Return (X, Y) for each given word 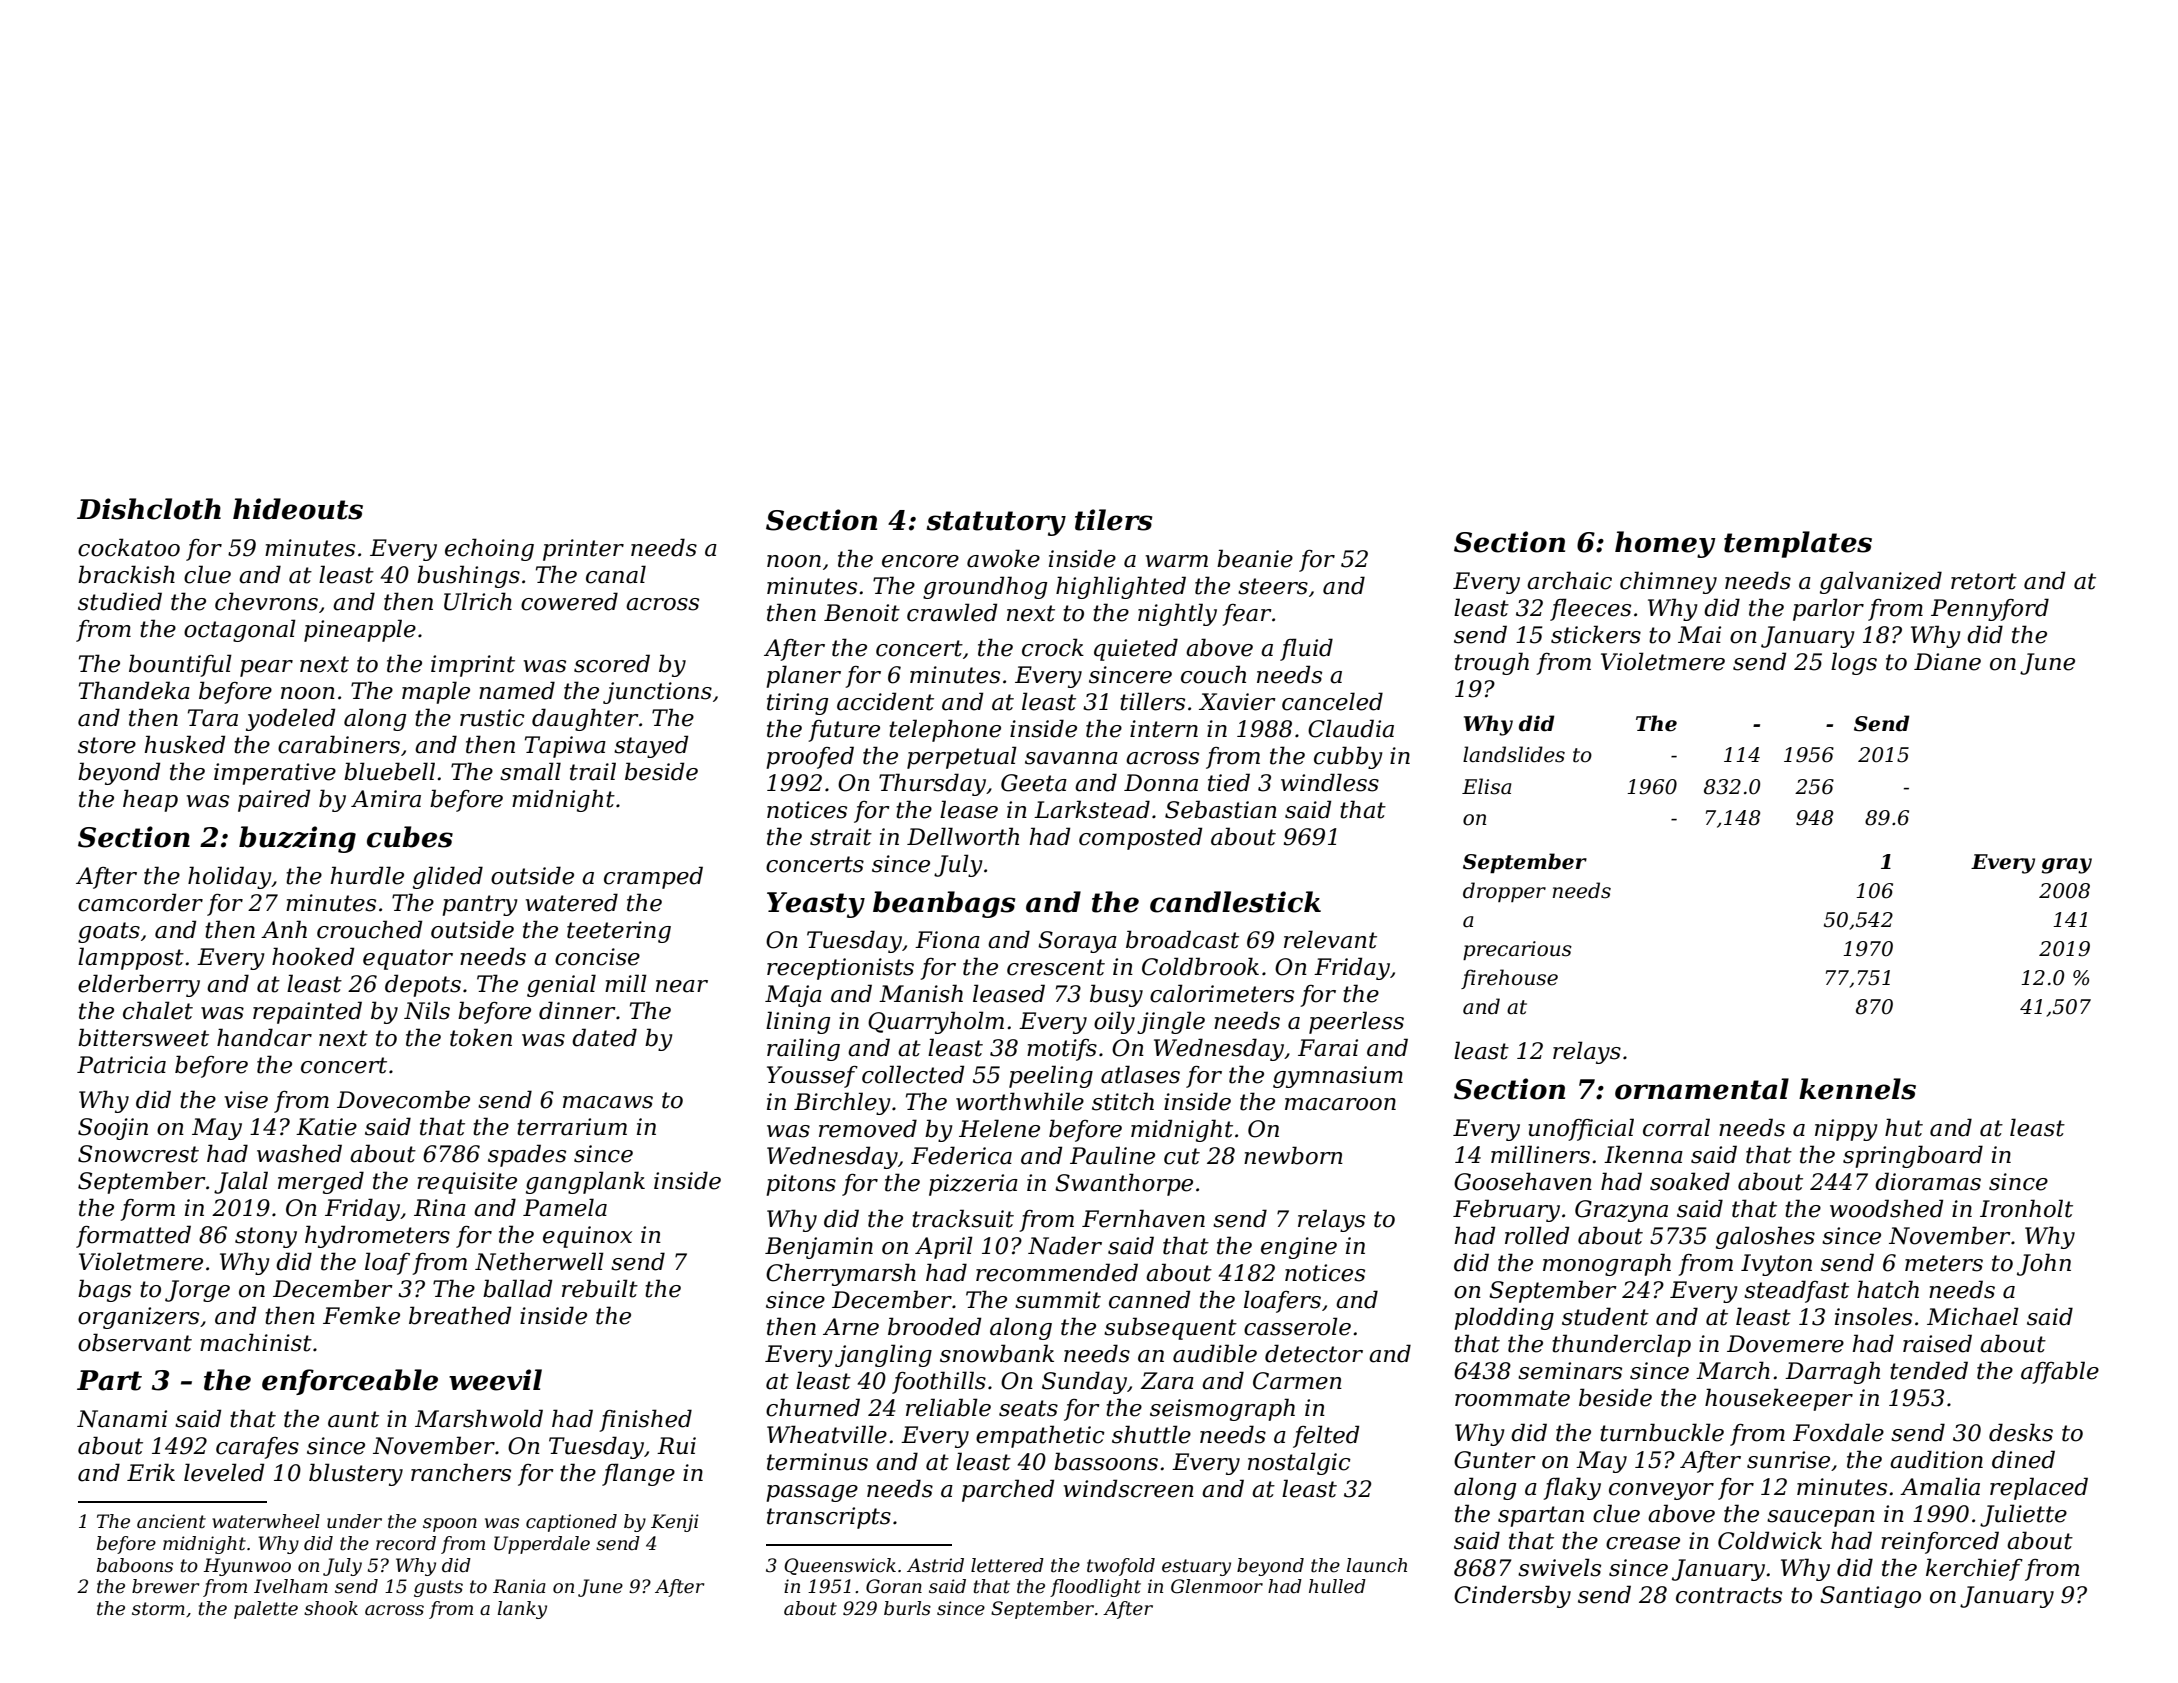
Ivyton (1776, 1265)
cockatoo (129, 547)
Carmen (1297, 1381)
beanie (1255, 558)
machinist (256, 1342)
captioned (571, 1523)
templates (1798, 544)
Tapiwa (565, 747)
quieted (1136, 649)
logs (1854, 663)
